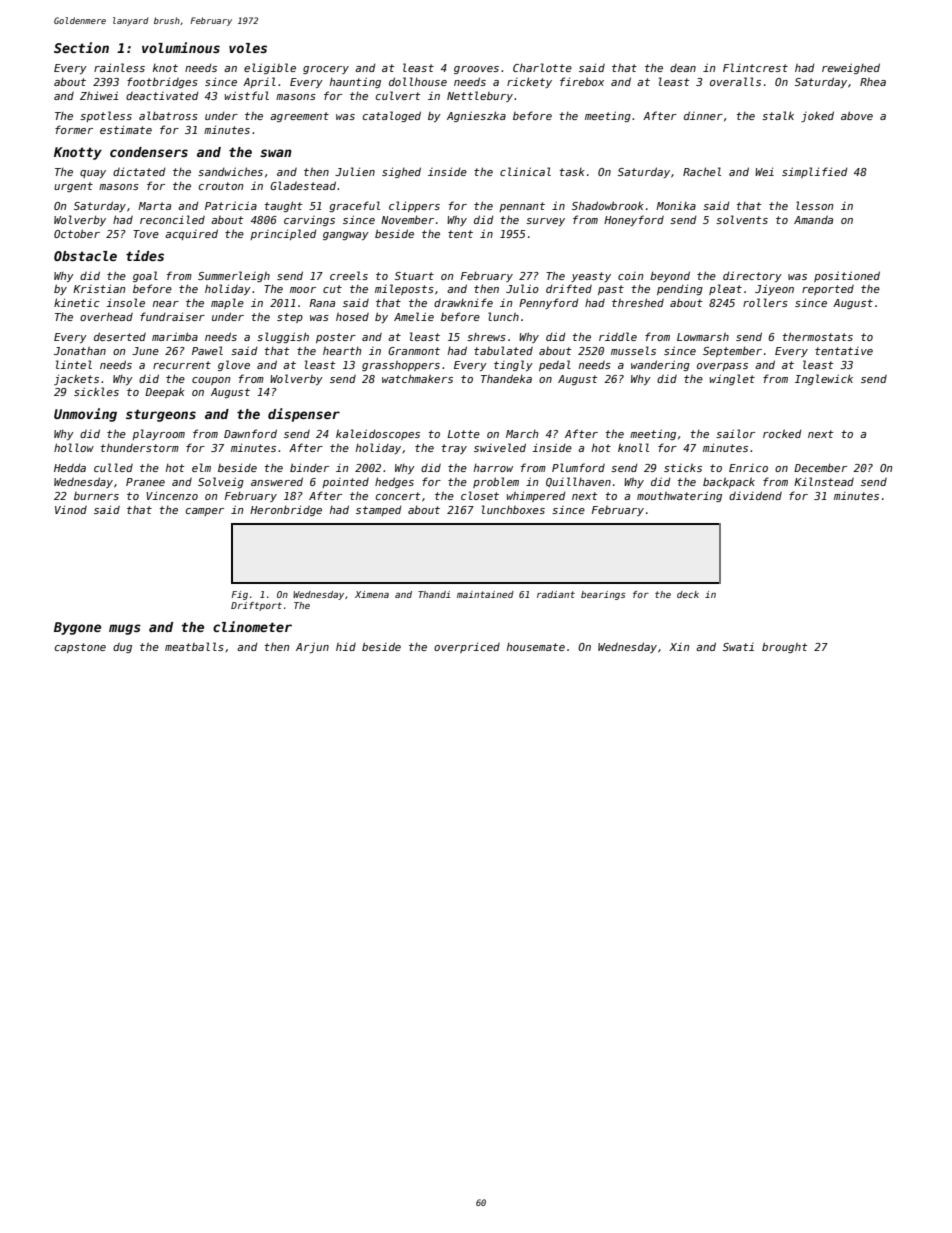 Image resolution: width=952 pixels, height=1233 pixels. I want to click on spotless, so click(106, 116).
